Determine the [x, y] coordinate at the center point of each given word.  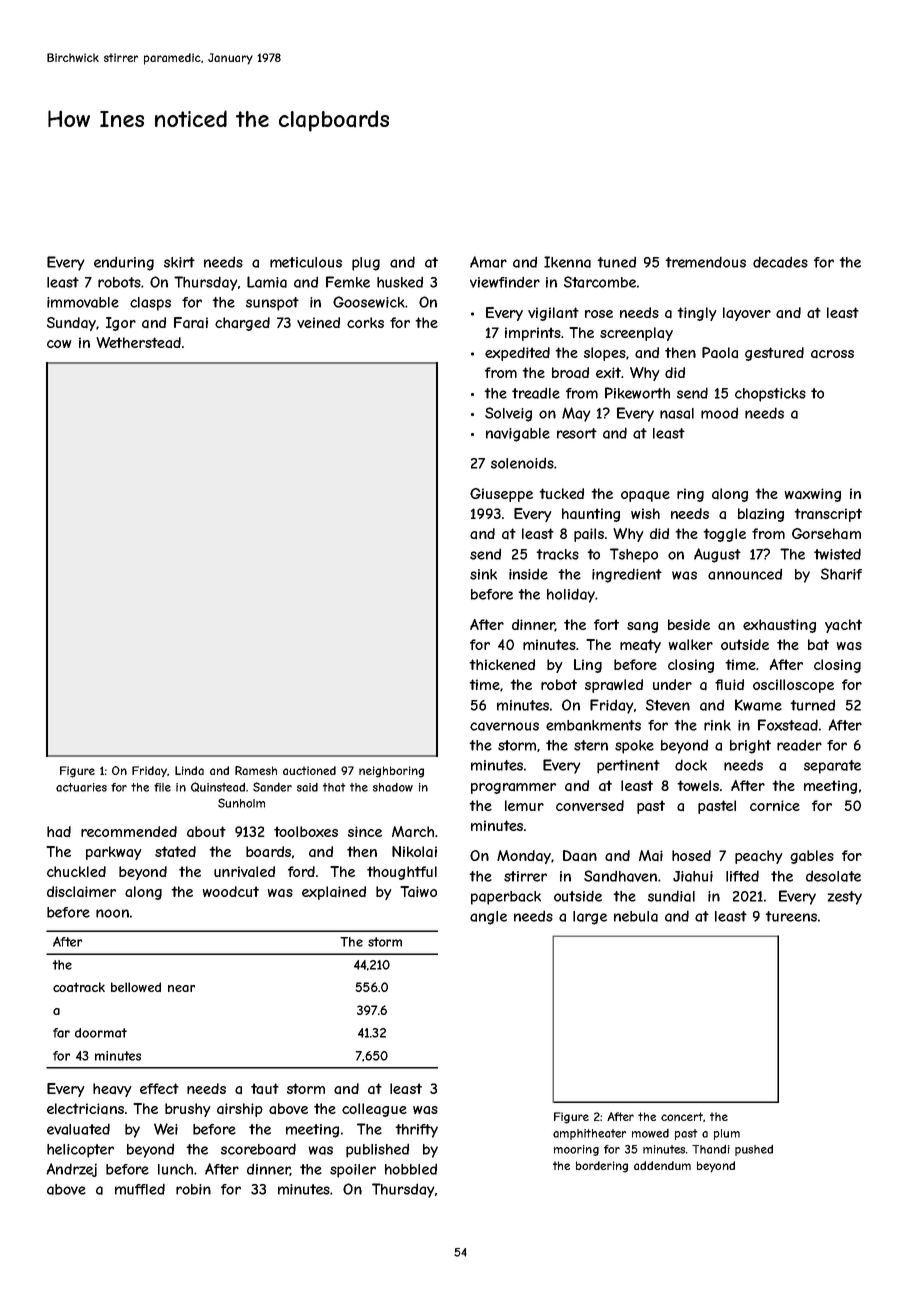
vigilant [553, 314]
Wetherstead [138, 343]
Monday [524, 857]
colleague [374, 1110]
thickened [502, 664]
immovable [83, 302]
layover [747, 314]
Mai [651, 855]
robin [193, 1189]
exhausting [779, 626]
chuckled [76, 871]
